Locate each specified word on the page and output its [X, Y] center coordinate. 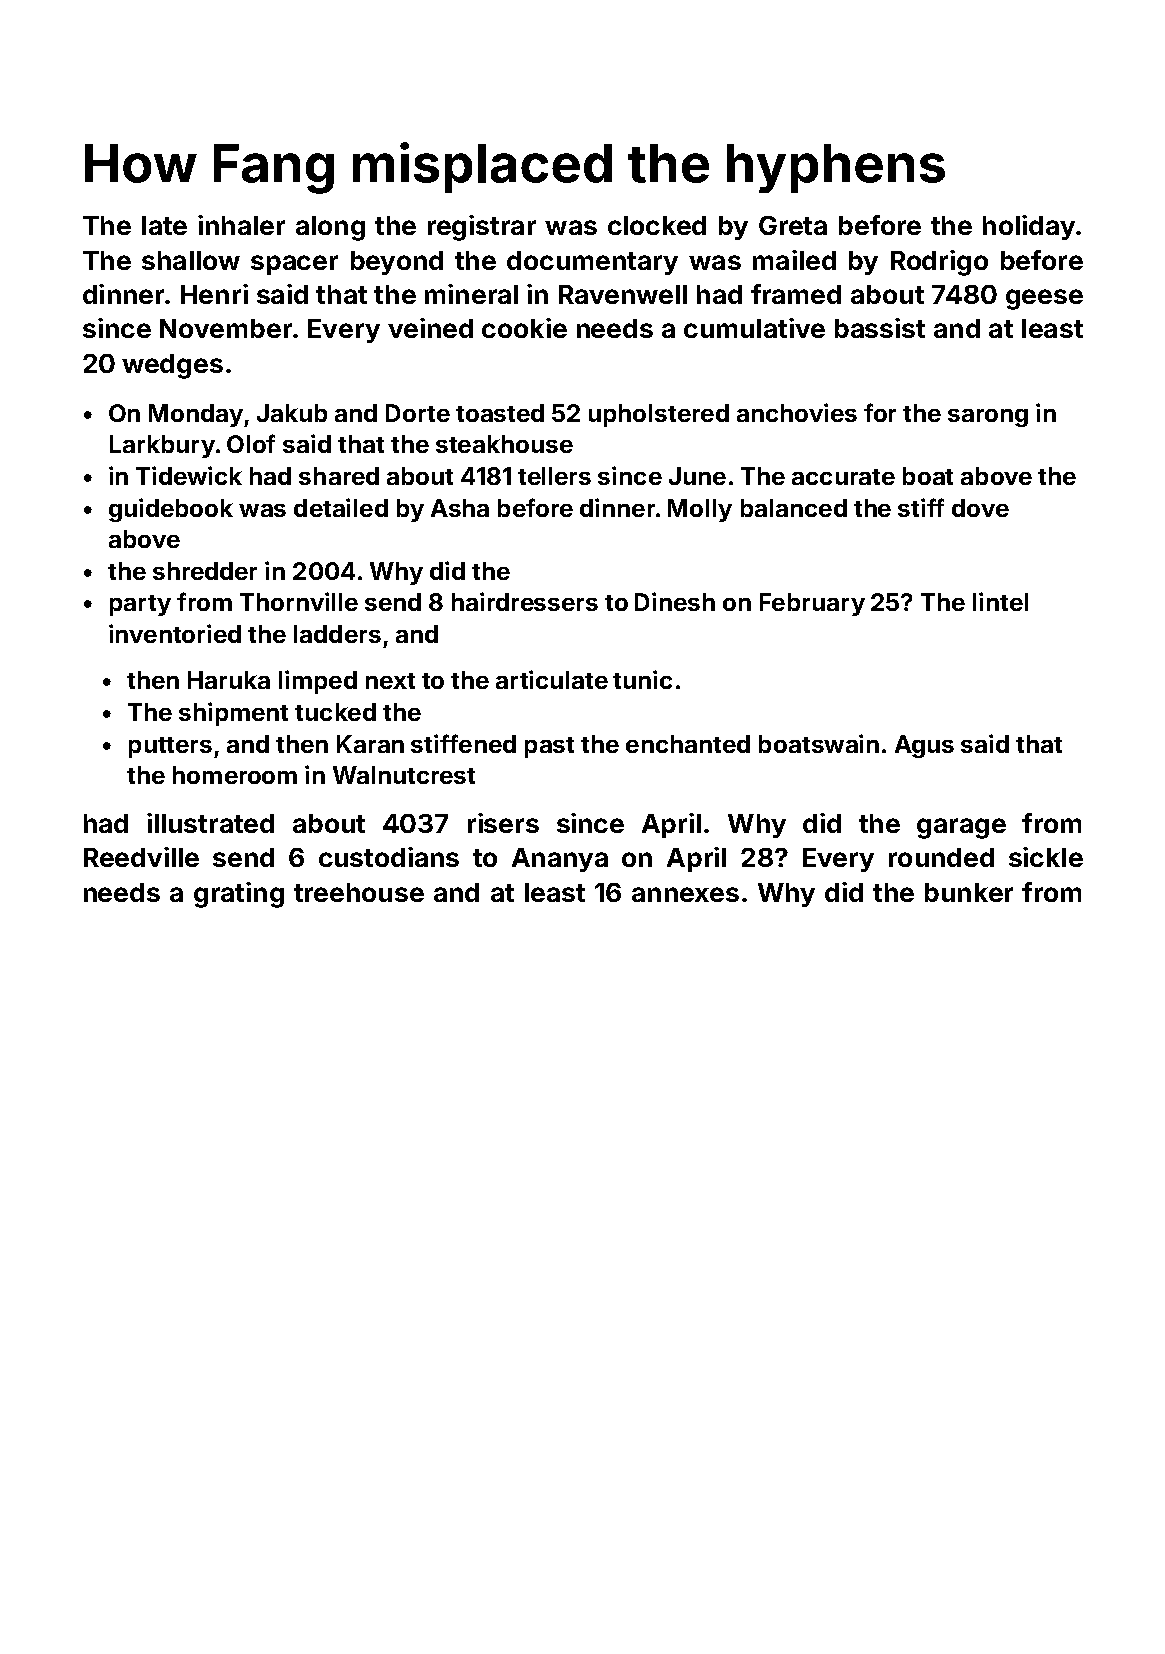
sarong [988, 418]
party [140, 605]
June [697, 476]
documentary [592, 263]
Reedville [141, 857]
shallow [191, 260]
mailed [794, 260]
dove [980, 508]
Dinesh [675, 601]
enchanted [688, 744]
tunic [642, 679]
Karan [370, 744]
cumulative [754, 328]
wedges [172, 366]
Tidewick [189, 475]
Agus [924, 746]
